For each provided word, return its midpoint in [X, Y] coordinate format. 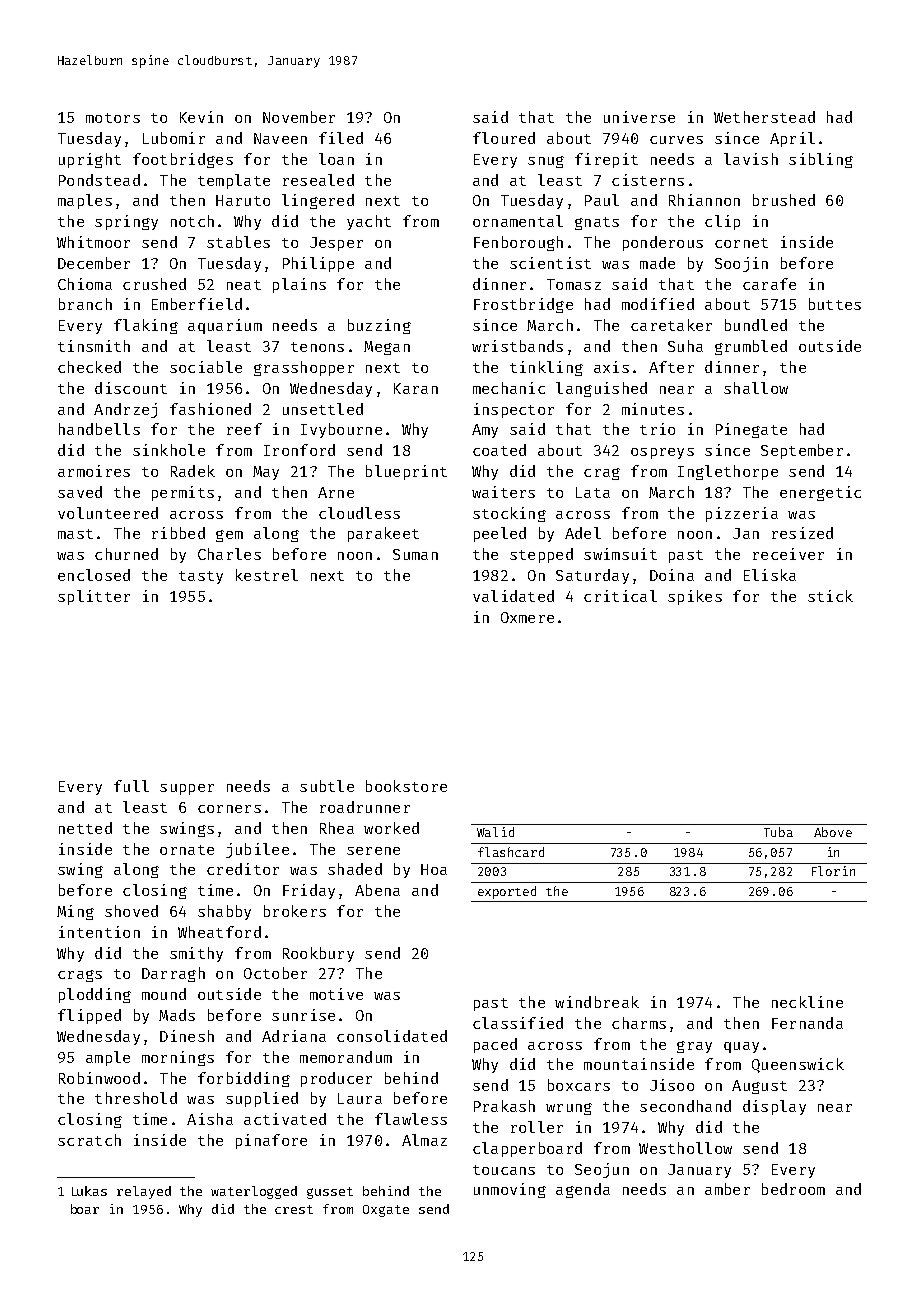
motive [336, 994]
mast [75, 534]
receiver [788, 554]
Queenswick [798, 1065]
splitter [94, 597]
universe [639, 117]
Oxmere [527, 617]
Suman [415, 554]
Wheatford [219, 932]
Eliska [770, 575]
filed [341, 138]
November [299, 117]
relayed [144, 1192]
